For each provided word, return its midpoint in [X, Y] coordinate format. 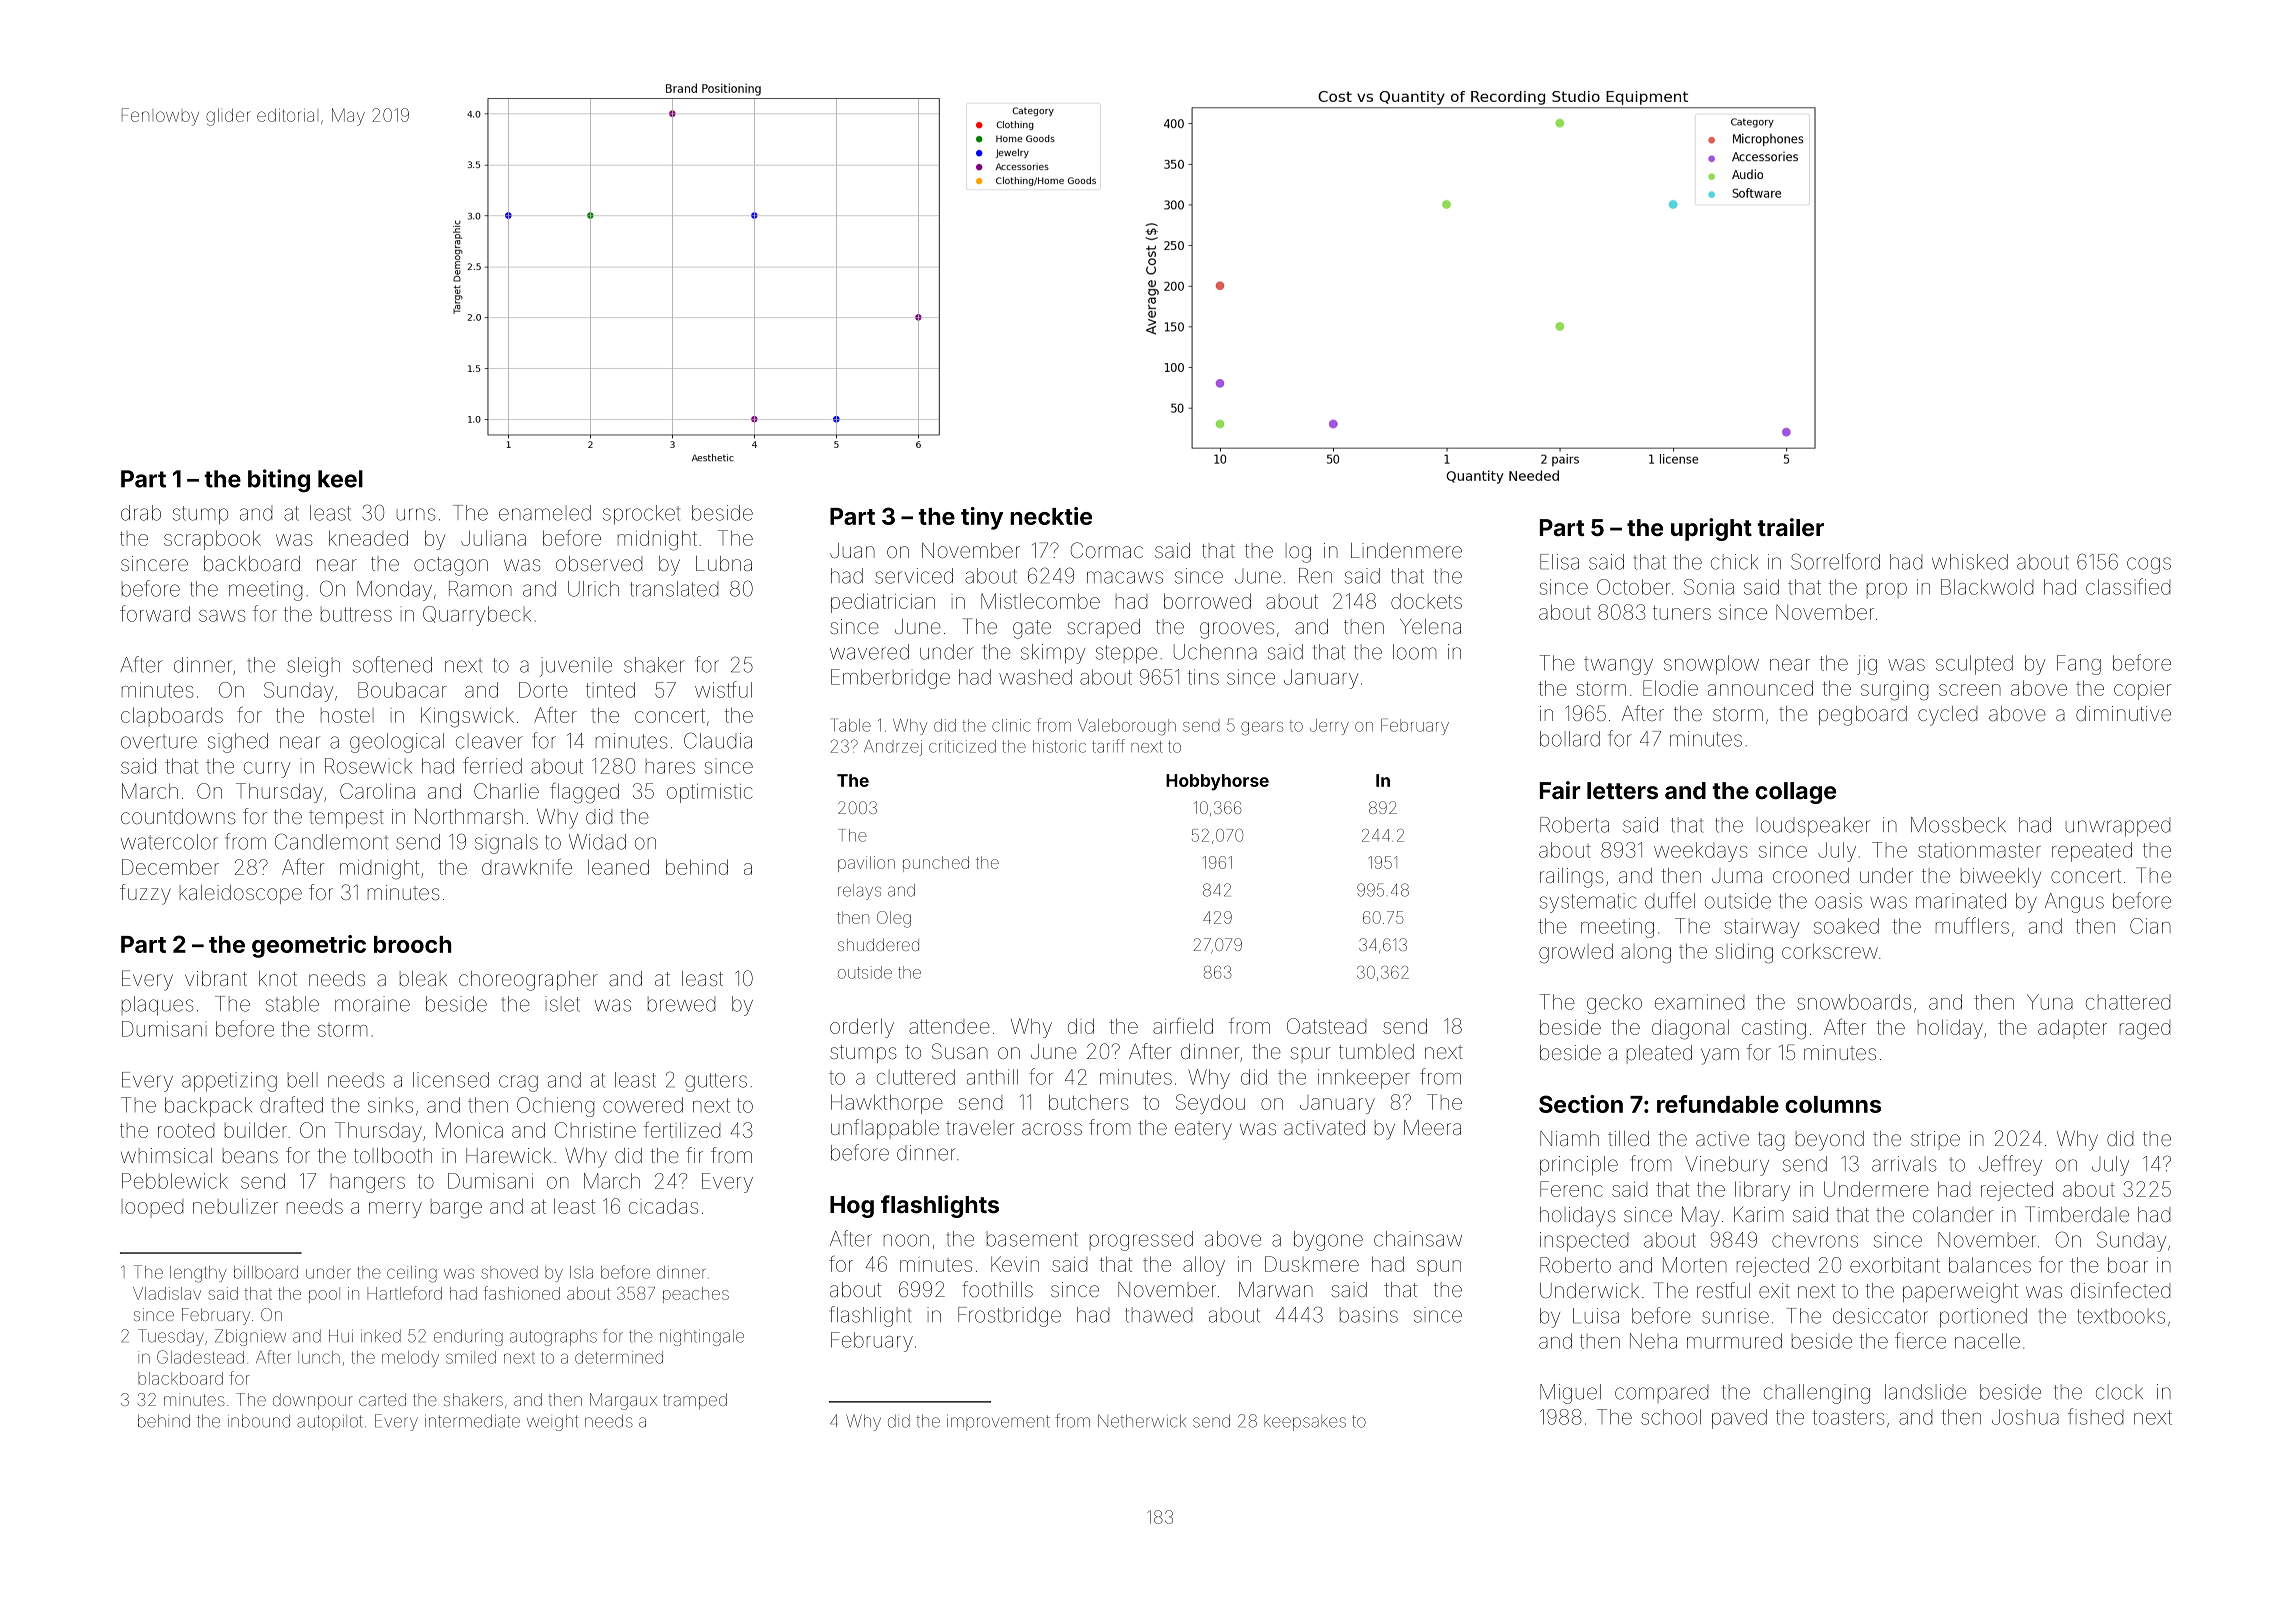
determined [619, 1357]
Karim [1758, 1214]
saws [222, 616]
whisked [1970, 562]
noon [906, 1240]
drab [141, 513]
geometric [309, 946]
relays [859, 892]
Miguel [1570, 1394]
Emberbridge [890, 679]
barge [456, 1209]
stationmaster [1979, 850]
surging [1894, 691]
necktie [1051, 516]
